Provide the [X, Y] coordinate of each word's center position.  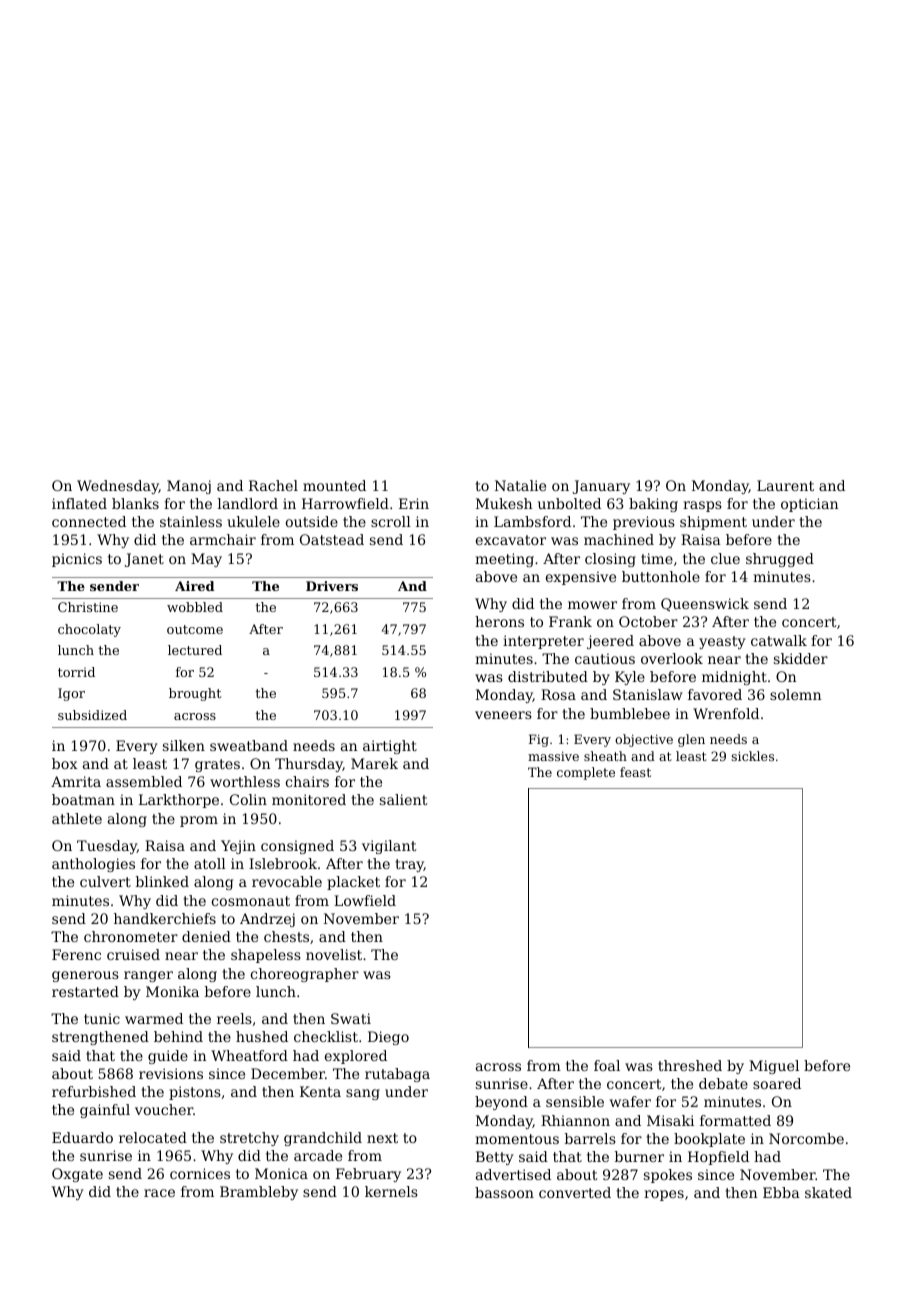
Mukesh [504, 503]
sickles [752, 756]
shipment [713, 523]
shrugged [780, 560]
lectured [195, 650]
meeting [504, 560]
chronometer [131, 936]
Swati [351, 1018]
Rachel [273, 485]
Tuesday [107, 847]
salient [404, 799]
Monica [281, 1173]
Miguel [774, 1067]
